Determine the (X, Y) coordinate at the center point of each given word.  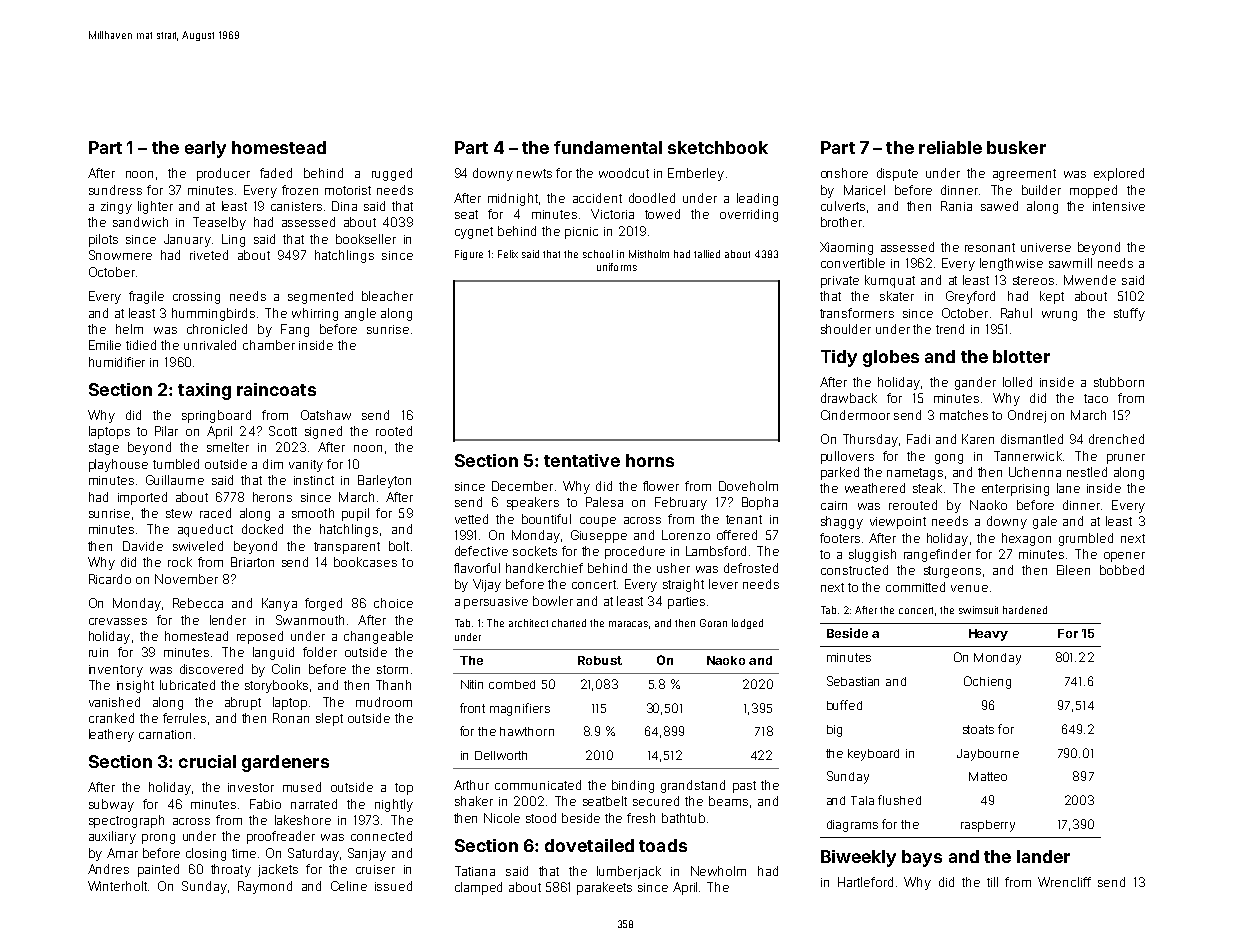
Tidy (839, 358)
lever (723, 584)
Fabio (265, 804)
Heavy (988, 635)
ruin (98, 652)
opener (1124, 557)
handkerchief (544, 568)
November (186, 579)
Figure (469, 255)
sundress (115, 190)
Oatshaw (326, 415)
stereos (1033, 280)
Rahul (1016, 313)
